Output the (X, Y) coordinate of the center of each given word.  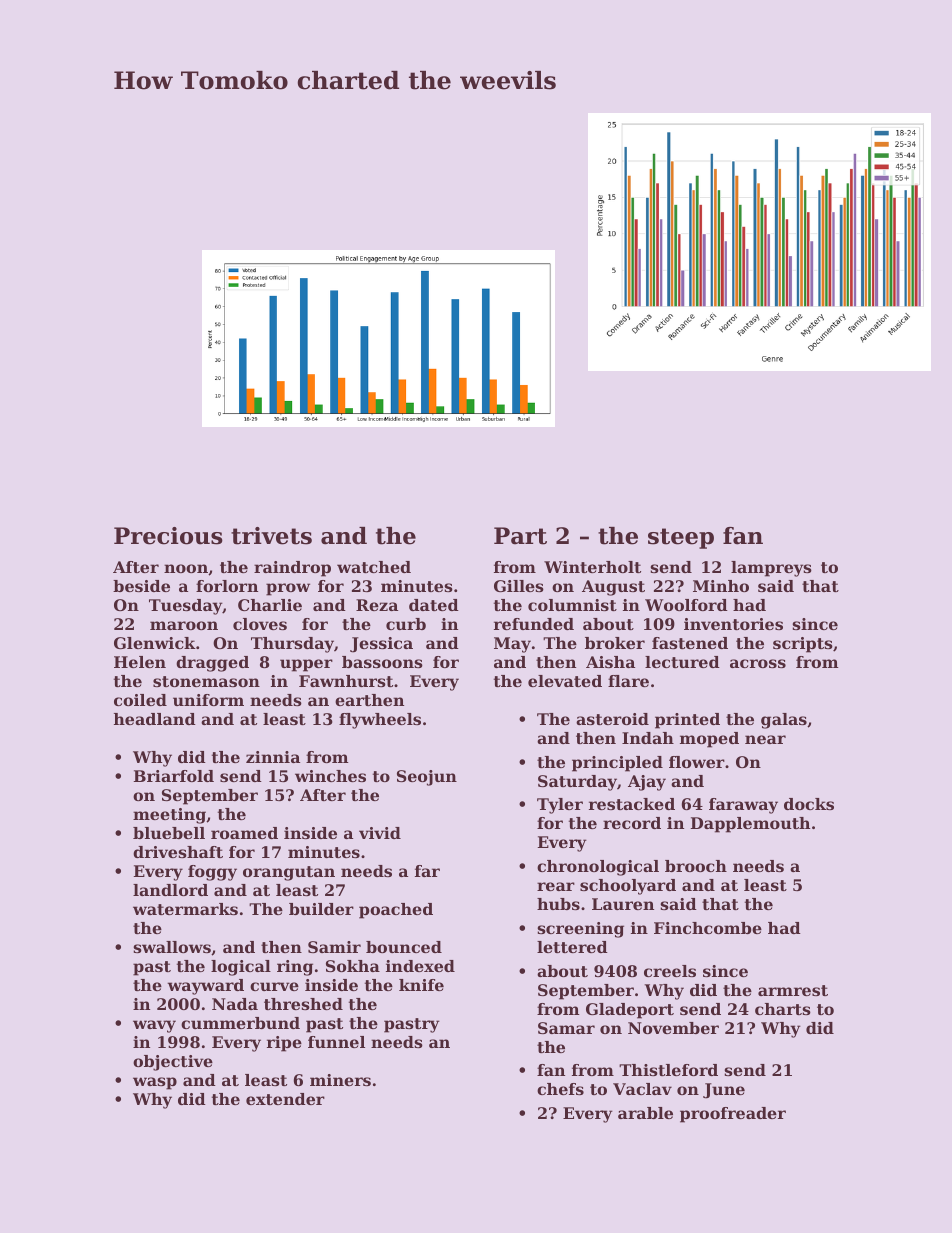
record (632, 823)
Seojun (427, 778)
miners (340, 1080)
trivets (271, 536)
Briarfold (174, 776)
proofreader (733, 1115)
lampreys (771, 569)
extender (285, 1099)
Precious (168, 536)
